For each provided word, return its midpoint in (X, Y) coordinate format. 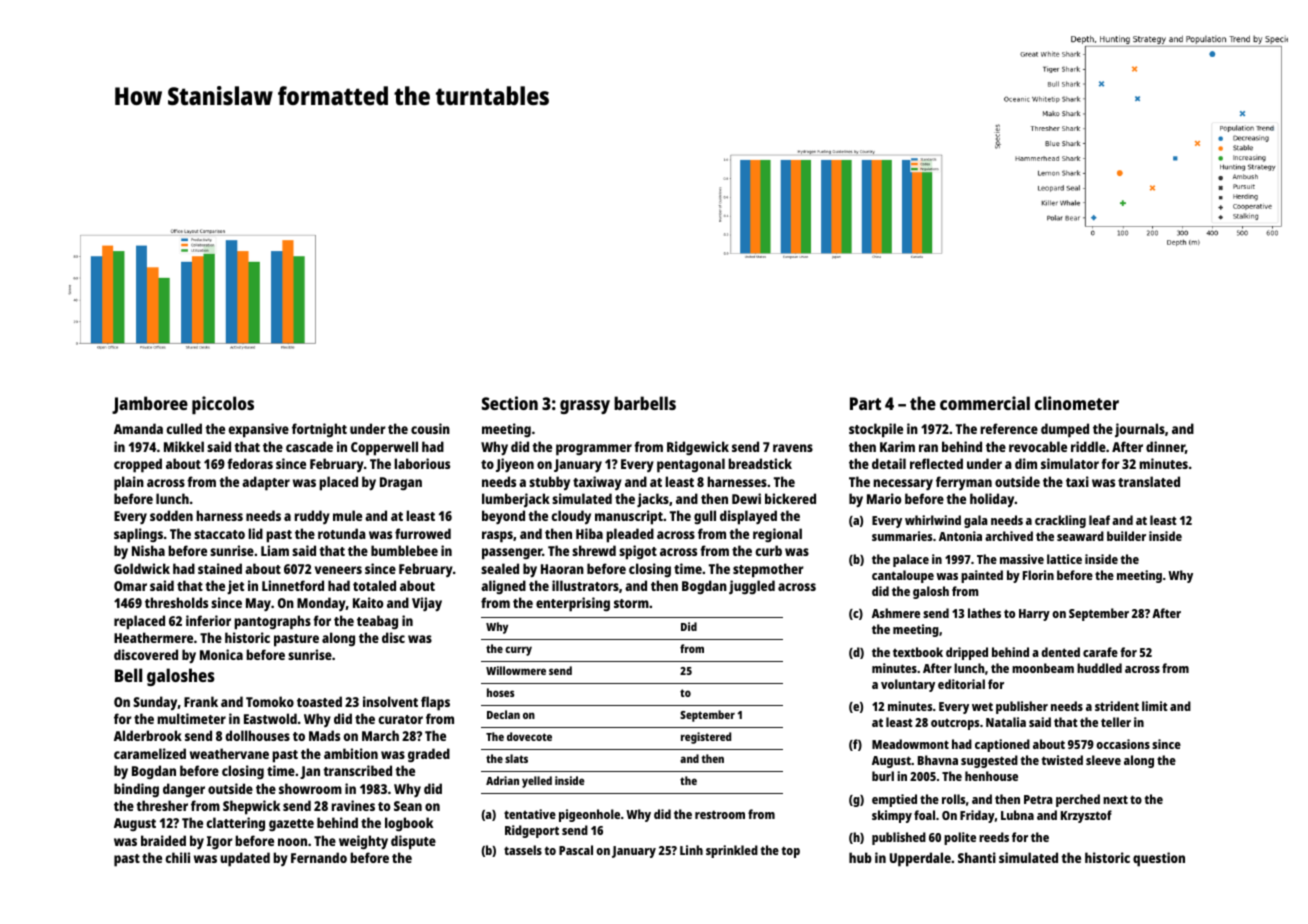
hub (860, 857)
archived (1009, 536)
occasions (1123, 744)
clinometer (1077, 403)
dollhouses (257, 735)
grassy (585, 407)
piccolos (223, 405)
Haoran (562, 569)
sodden (171, 515)
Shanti (977, 857)
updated (245, 859)
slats (516, 758)
